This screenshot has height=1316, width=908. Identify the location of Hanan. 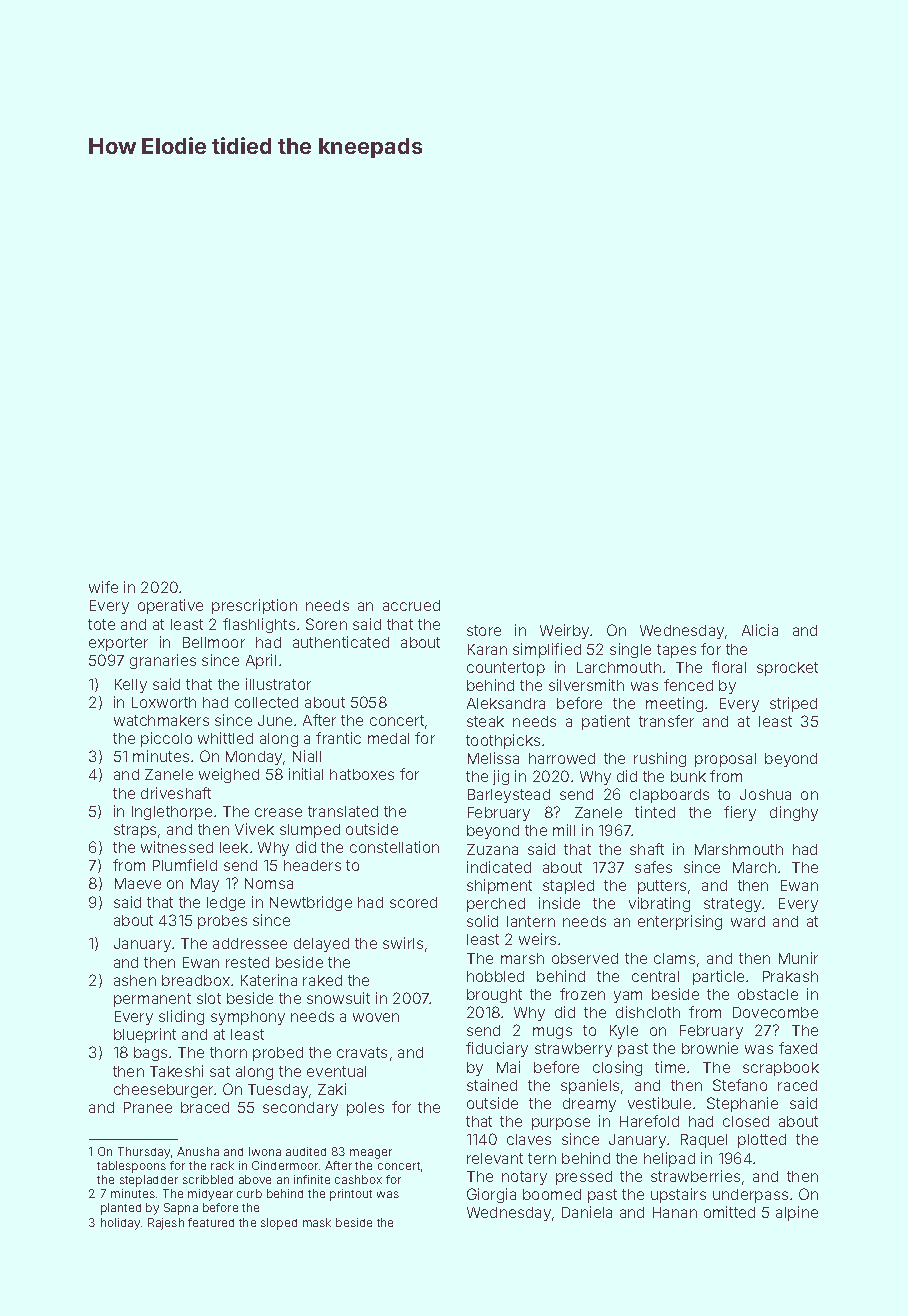
(675, 1212).
